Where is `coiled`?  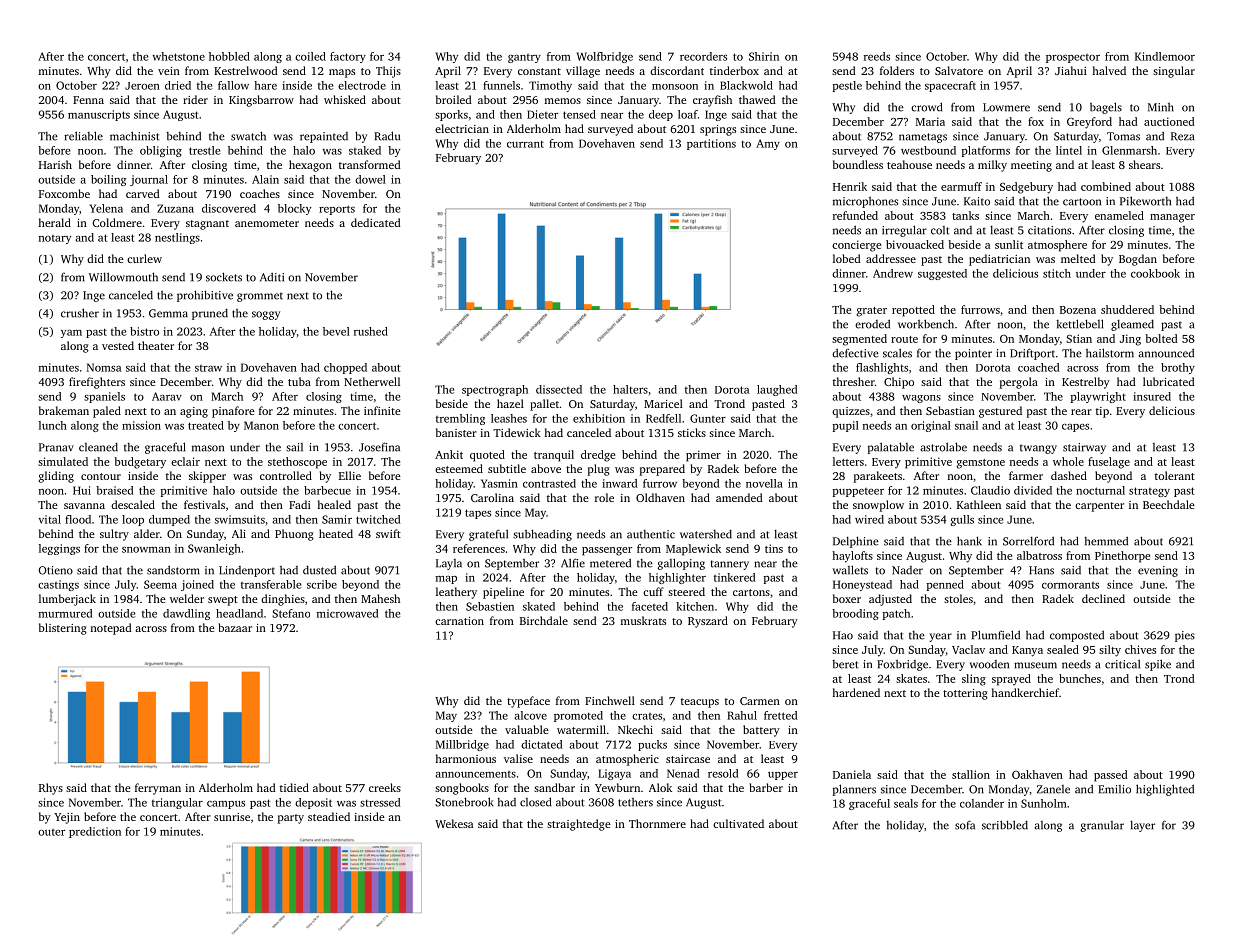 coiled is located at coordinates (310, 56).
